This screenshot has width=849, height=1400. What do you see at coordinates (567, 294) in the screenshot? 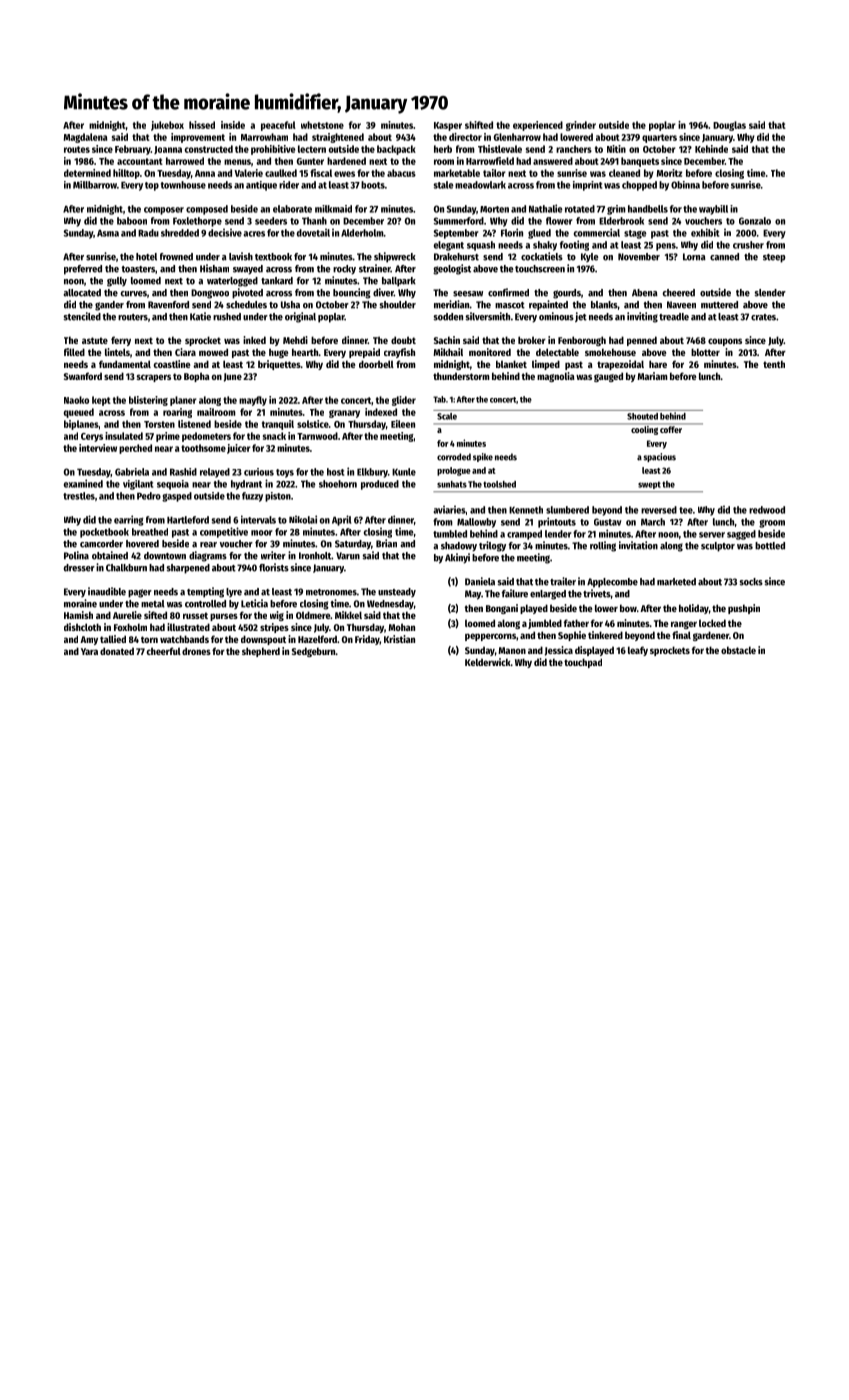
I see `gourds` at bounding box center [567, 294].
